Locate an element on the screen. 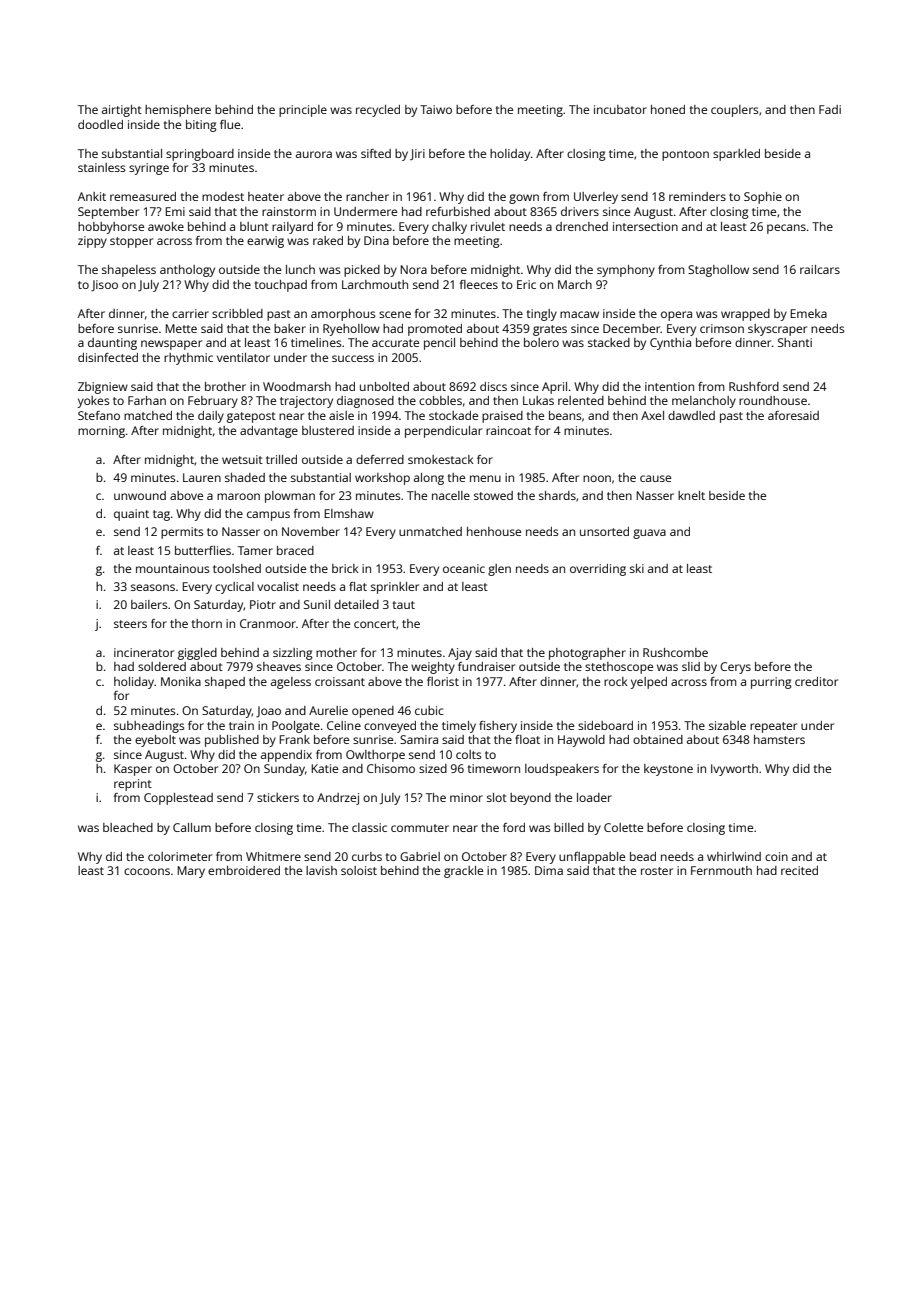 The width and height of the screenshot is (924, 1308). incubator is located at coordinates (620, 109).
